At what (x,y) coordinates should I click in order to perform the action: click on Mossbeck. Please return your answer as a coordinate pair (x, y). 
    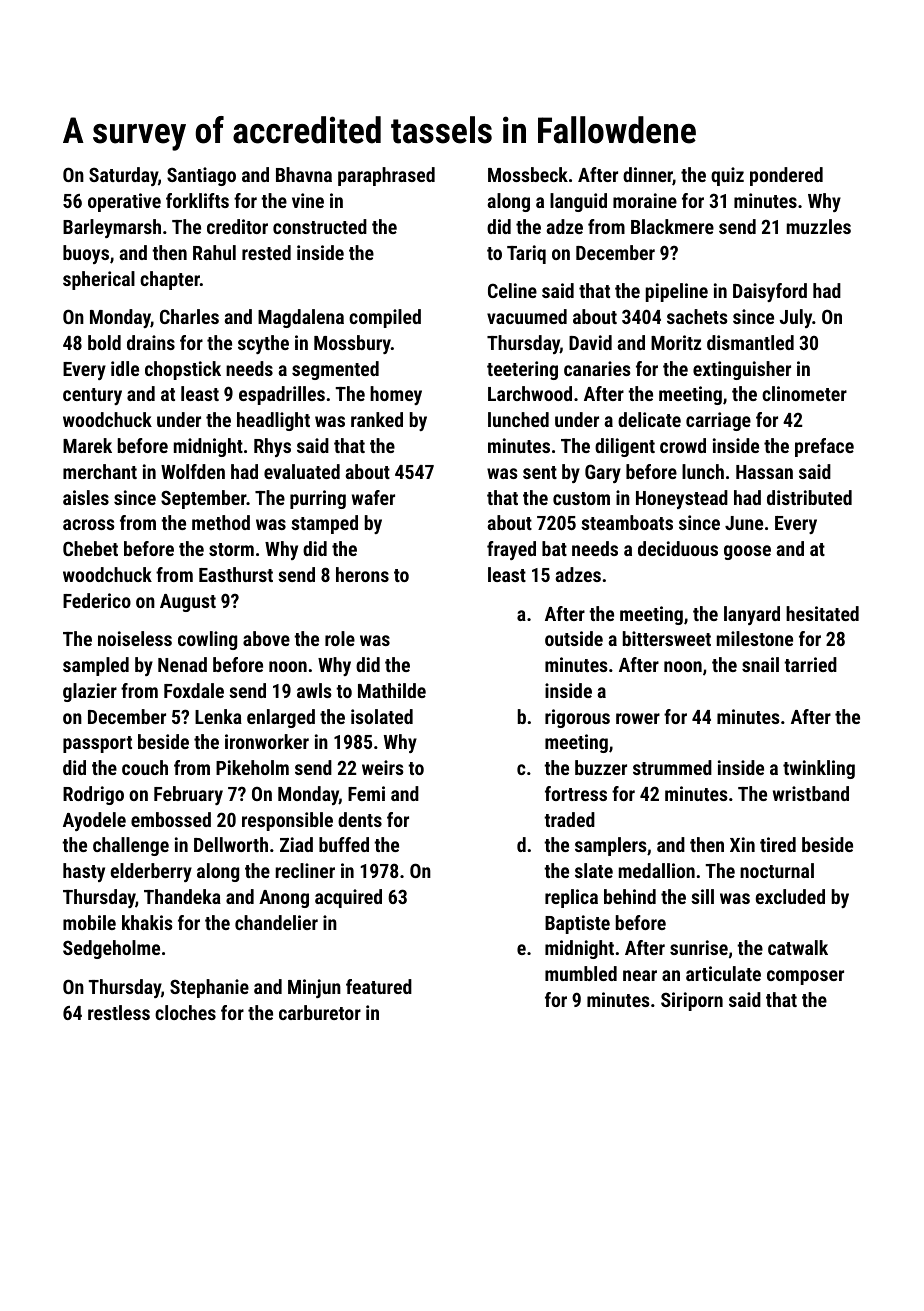
    Looking at the image, I should click on (528, 174).
